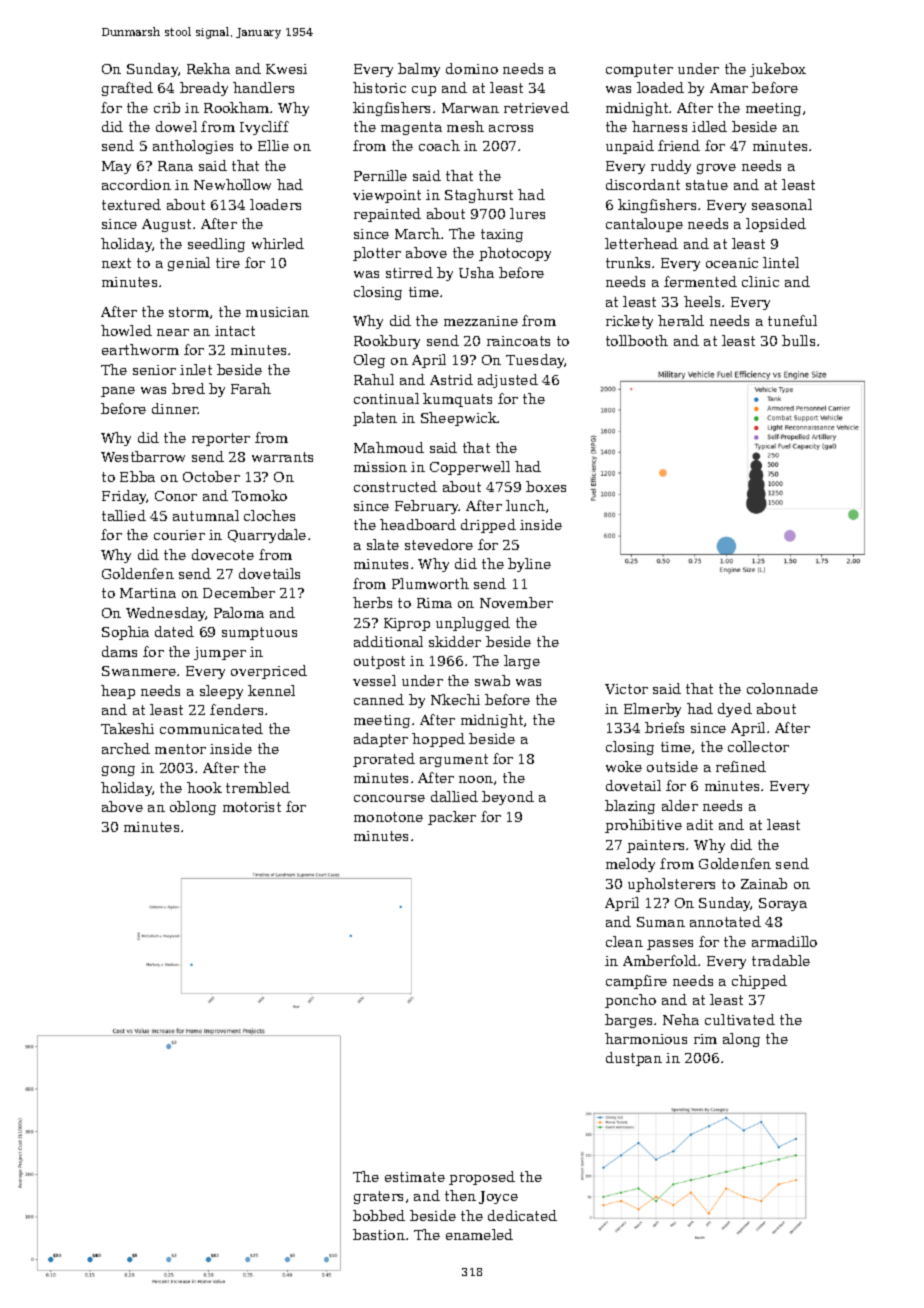  I want to click on Rekha, so click(208, 68).
